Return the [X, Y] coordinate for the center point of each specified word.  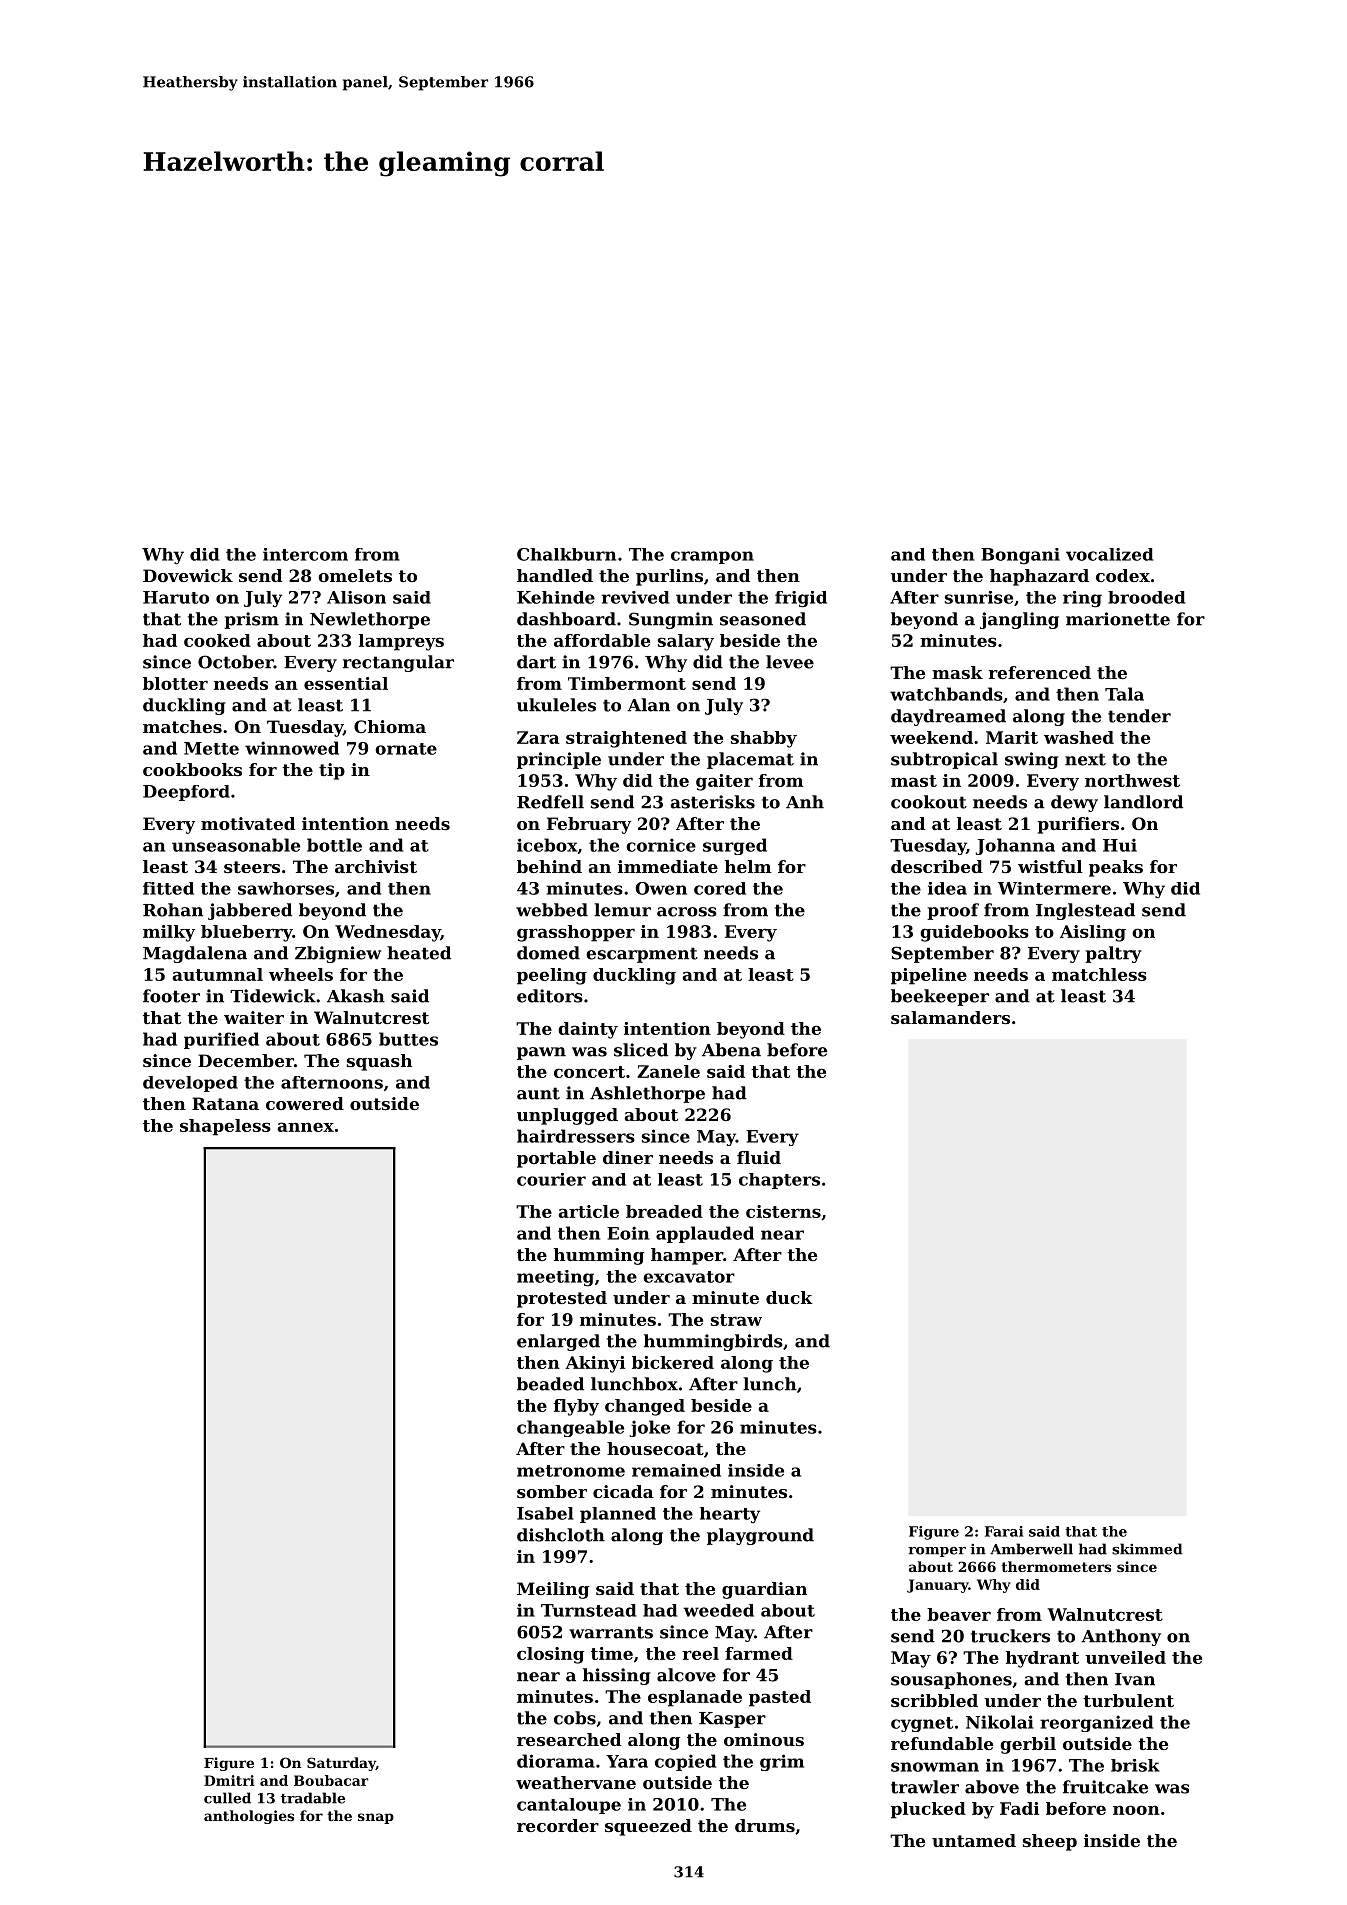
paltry [1113, 954]
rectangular [398, 663]
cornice [661, 845]
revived [635, 597]
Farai [1004, 1531]
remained [676, 1470]
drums [765, 1825]
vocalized [1109, 554]
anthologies [249, 1817]
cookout [929, 802]
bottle [334, 845]
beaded [550, 1384]
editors [550, 996]
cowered [305, 1103]
